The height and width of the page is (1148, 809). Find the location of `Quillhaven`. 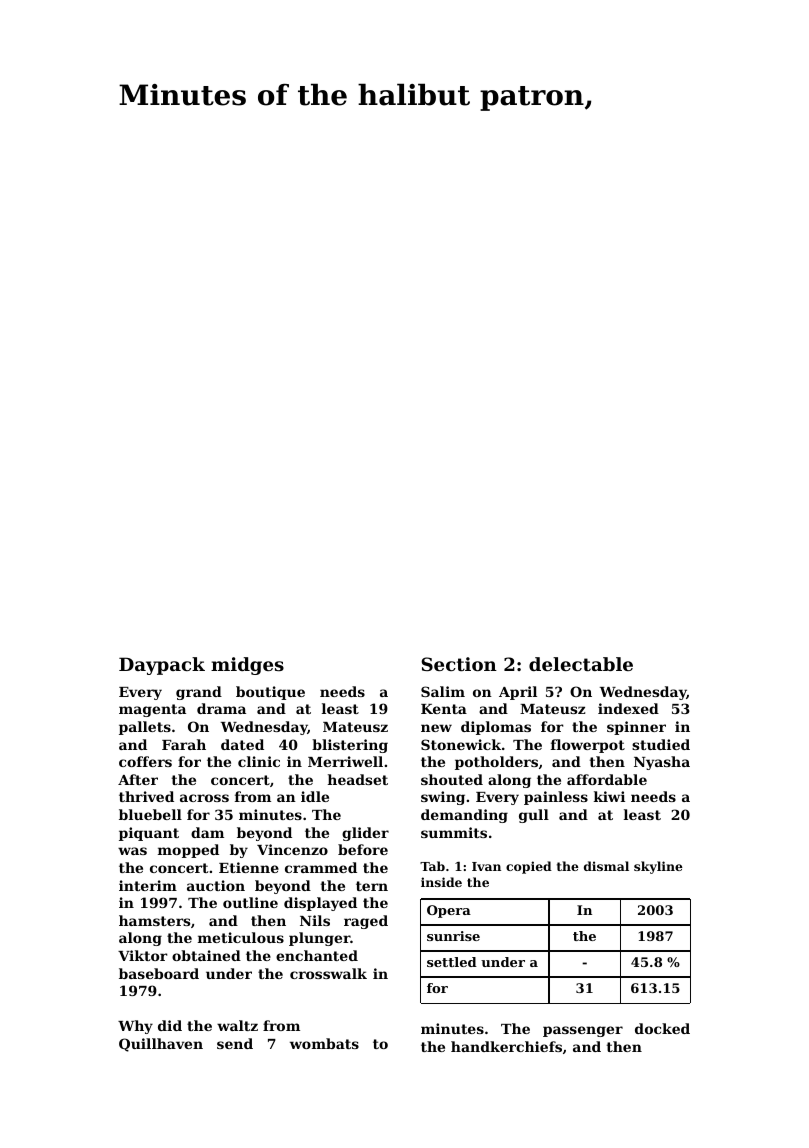

Quillhaven is located at coordinates (161, 1045).
